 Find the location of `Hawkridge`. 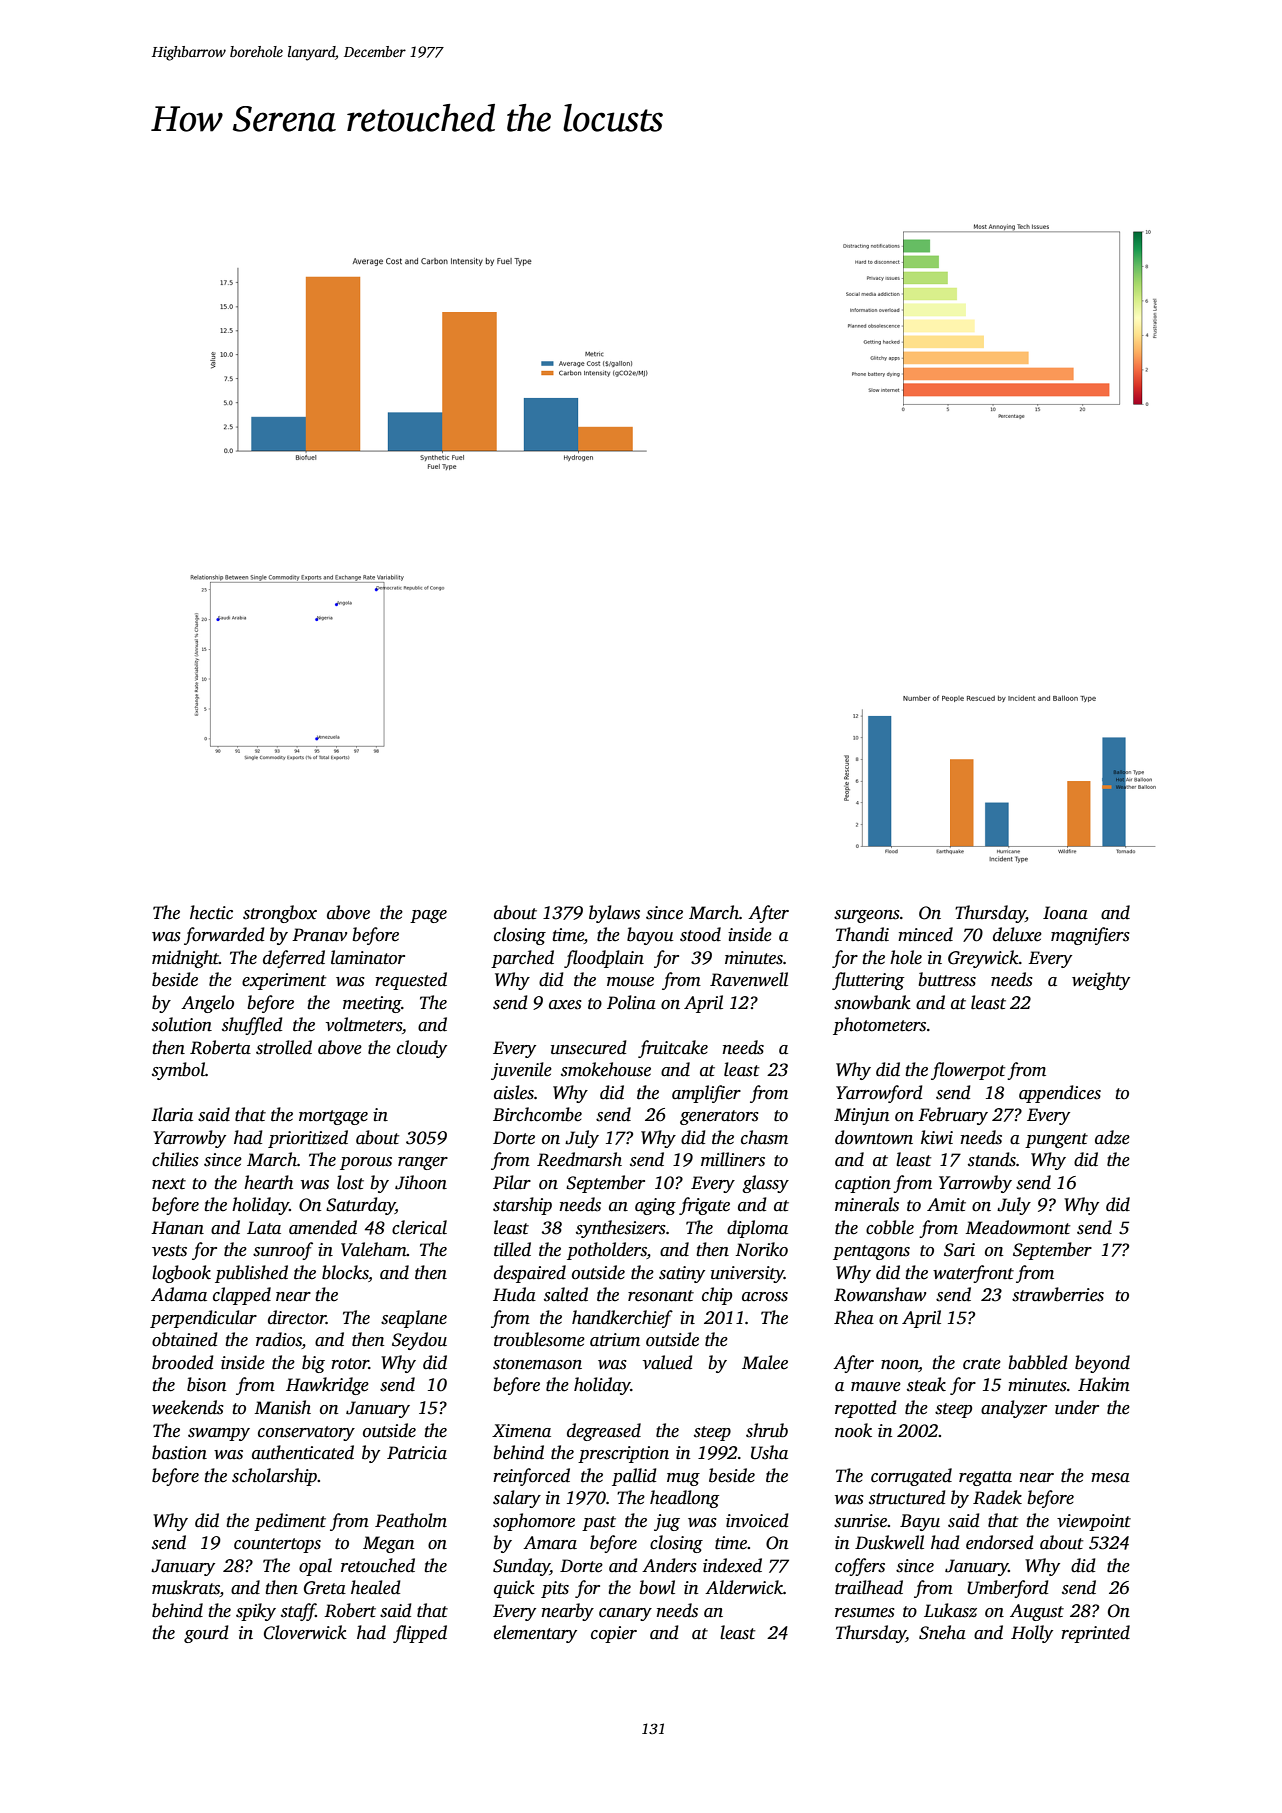

Hawkridge is located at coordinates (327, 1386).
